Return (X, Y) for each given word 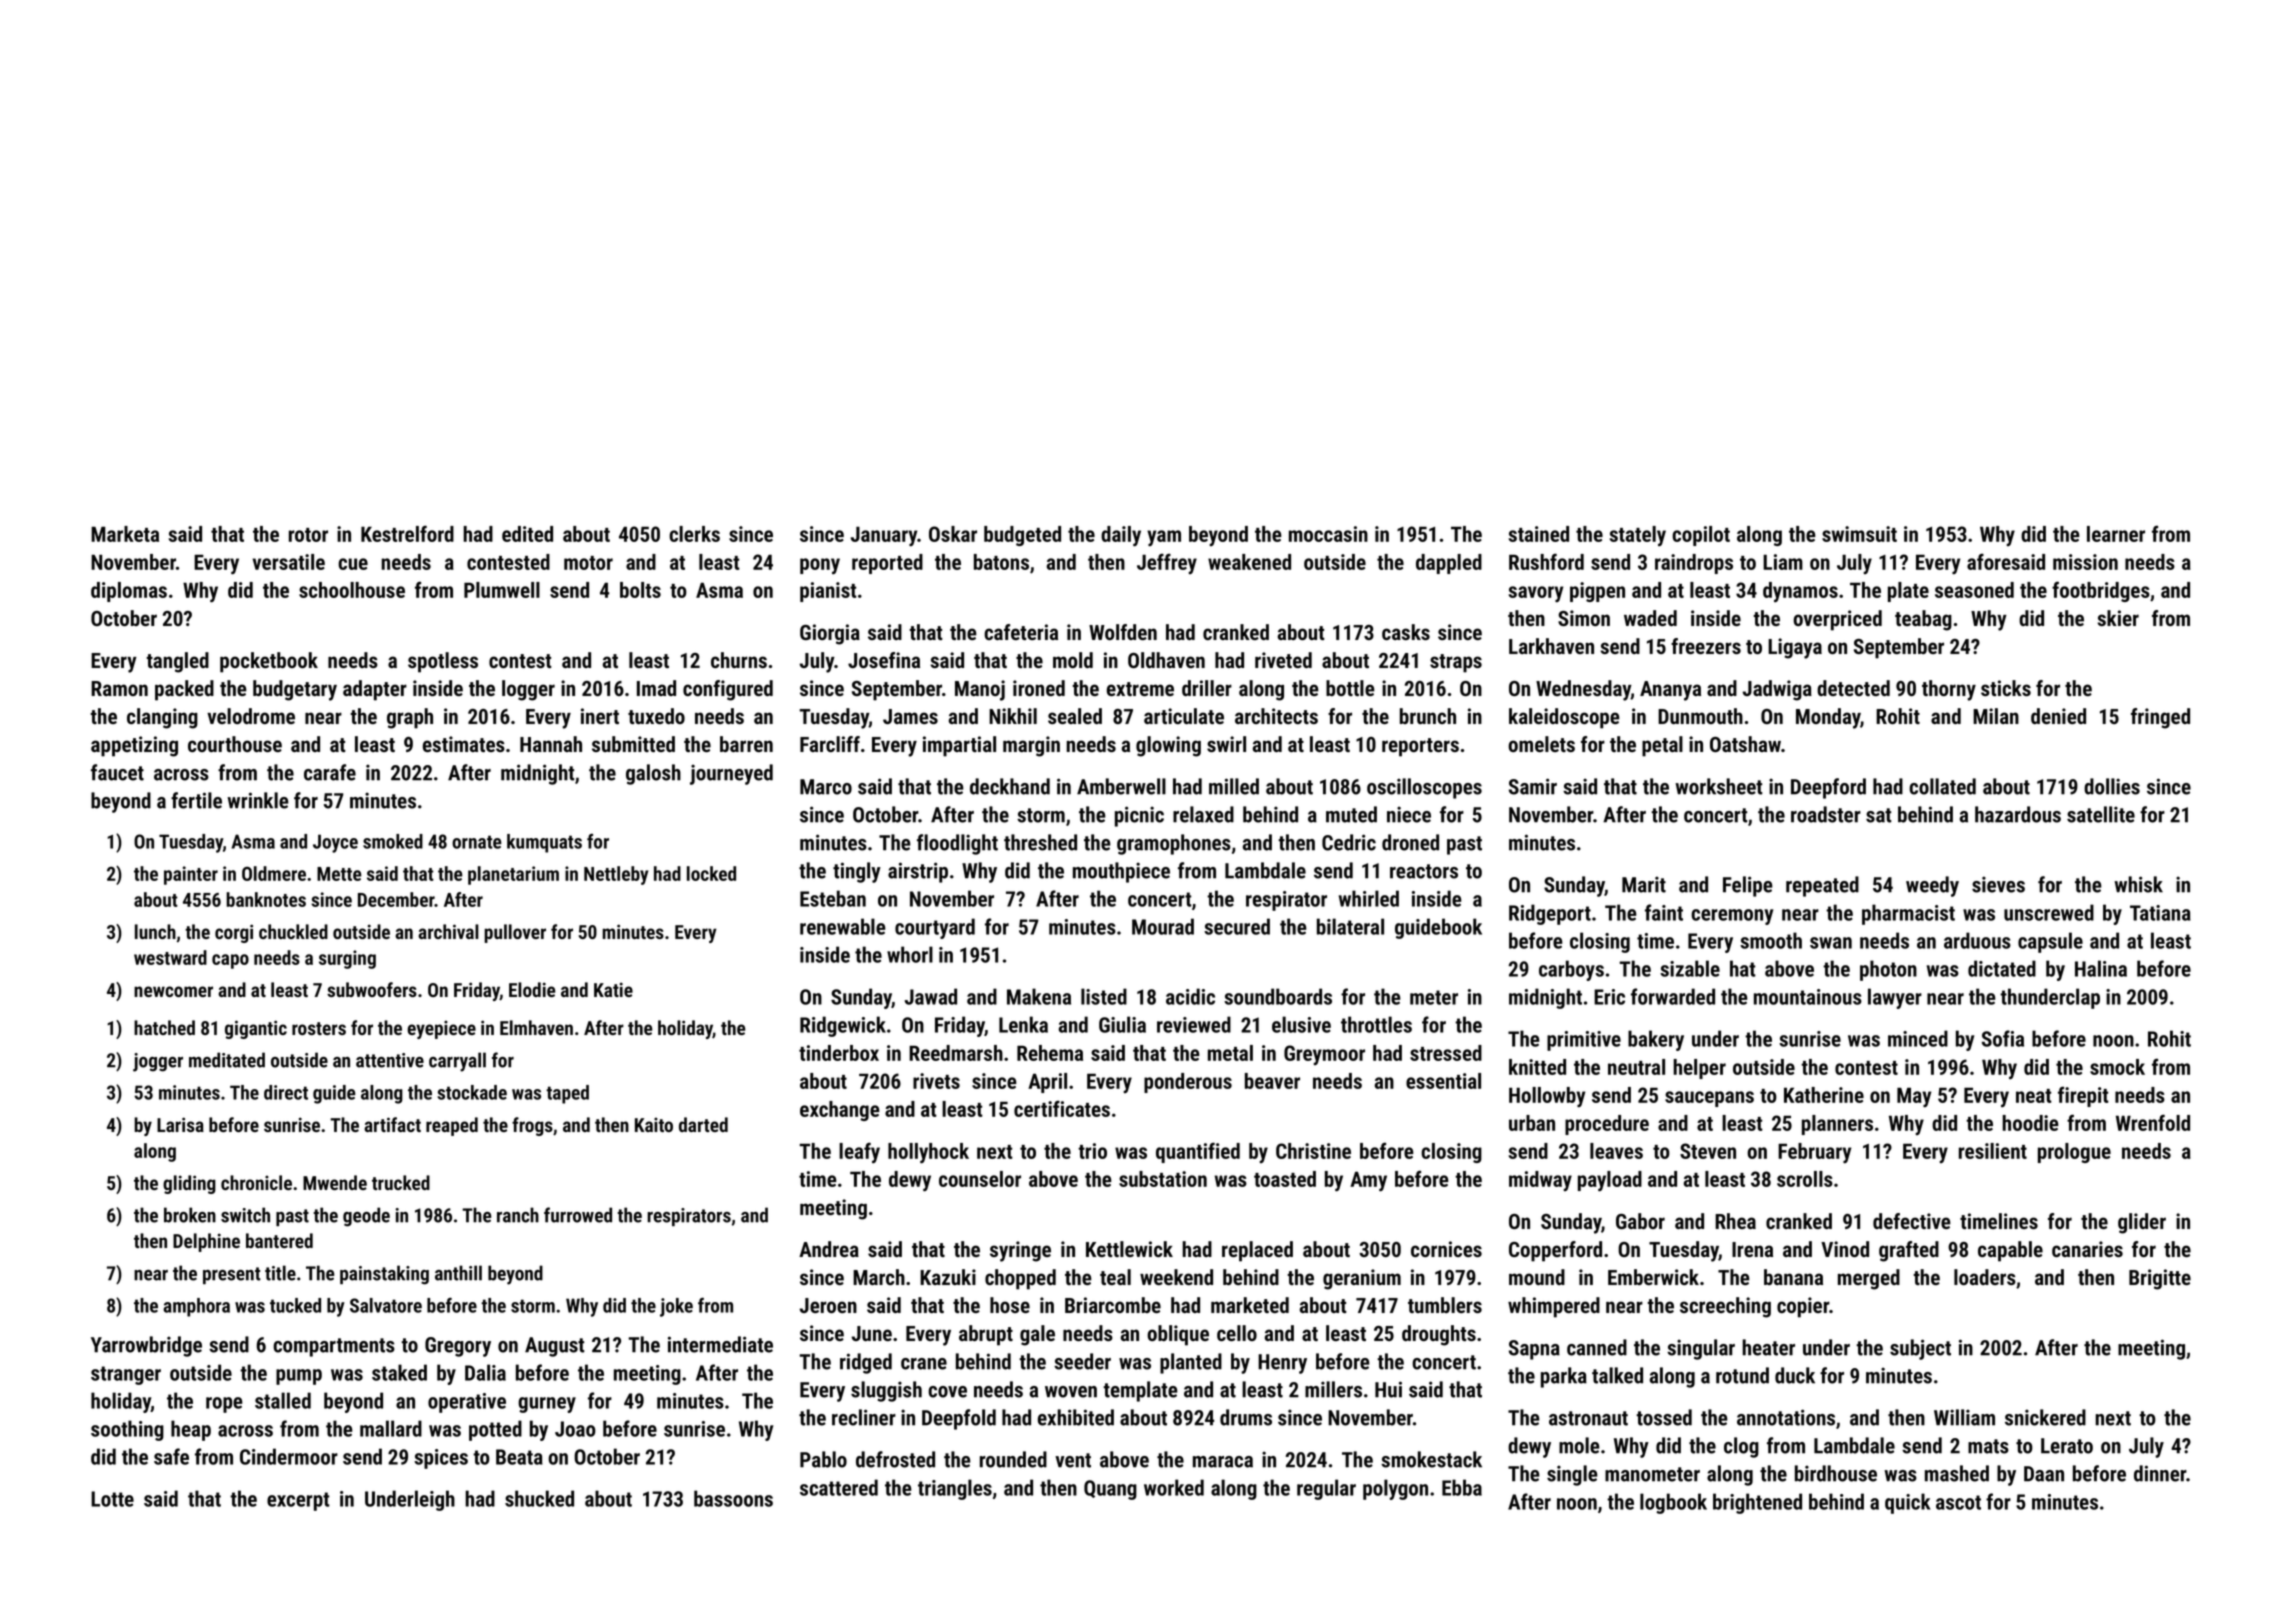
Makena (1039, 996)
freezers (1706, 646)
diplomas (129, 592)
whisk (2138, 884)
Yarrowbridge (146, 1346)
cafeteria (1021, 632)
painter (191, 875)
